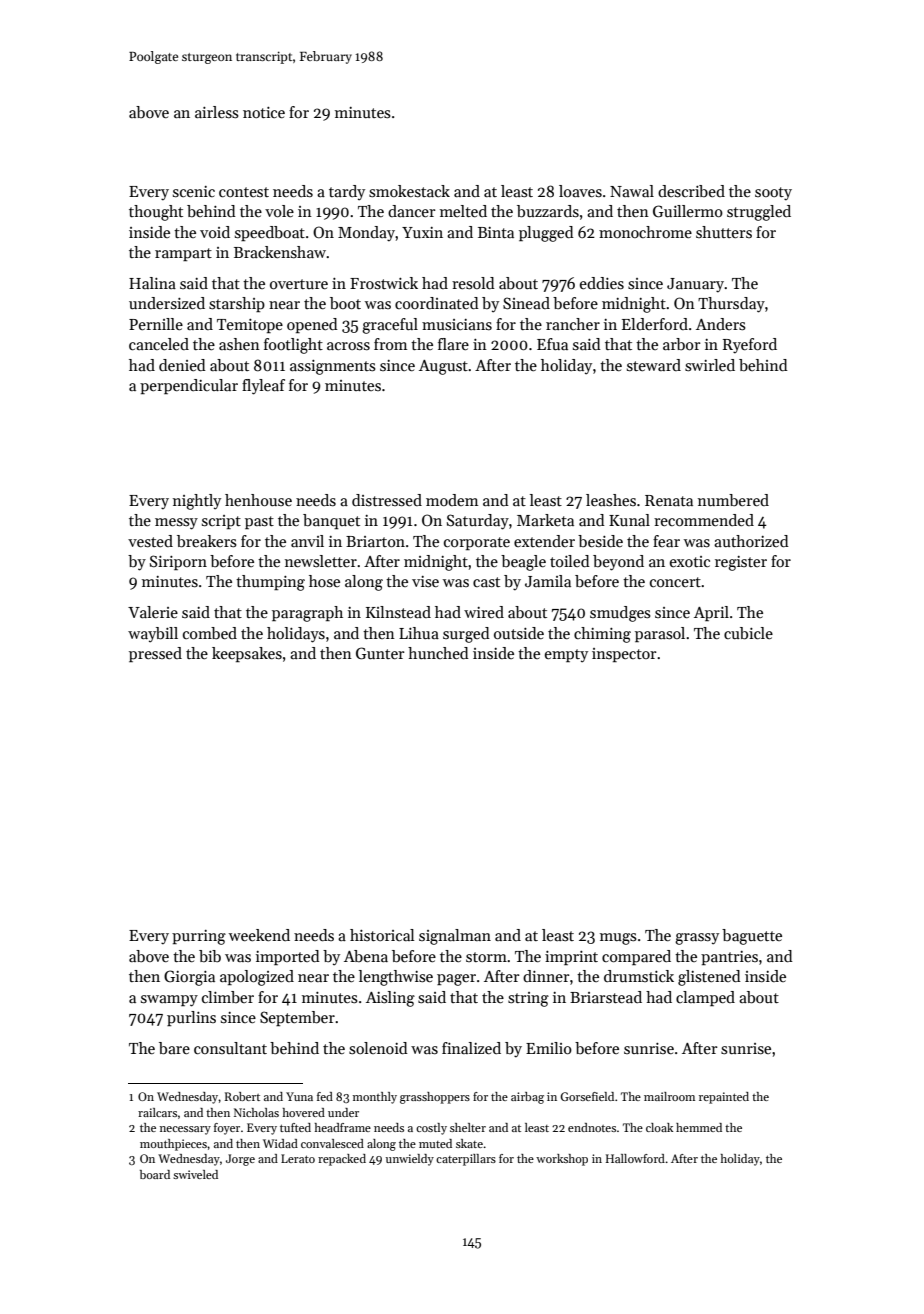 The width and height of the page is (924, 1314). What do you see at coordinates (174, 1048) in the page?
I see `bare` at bounding box center [174, 1048].
